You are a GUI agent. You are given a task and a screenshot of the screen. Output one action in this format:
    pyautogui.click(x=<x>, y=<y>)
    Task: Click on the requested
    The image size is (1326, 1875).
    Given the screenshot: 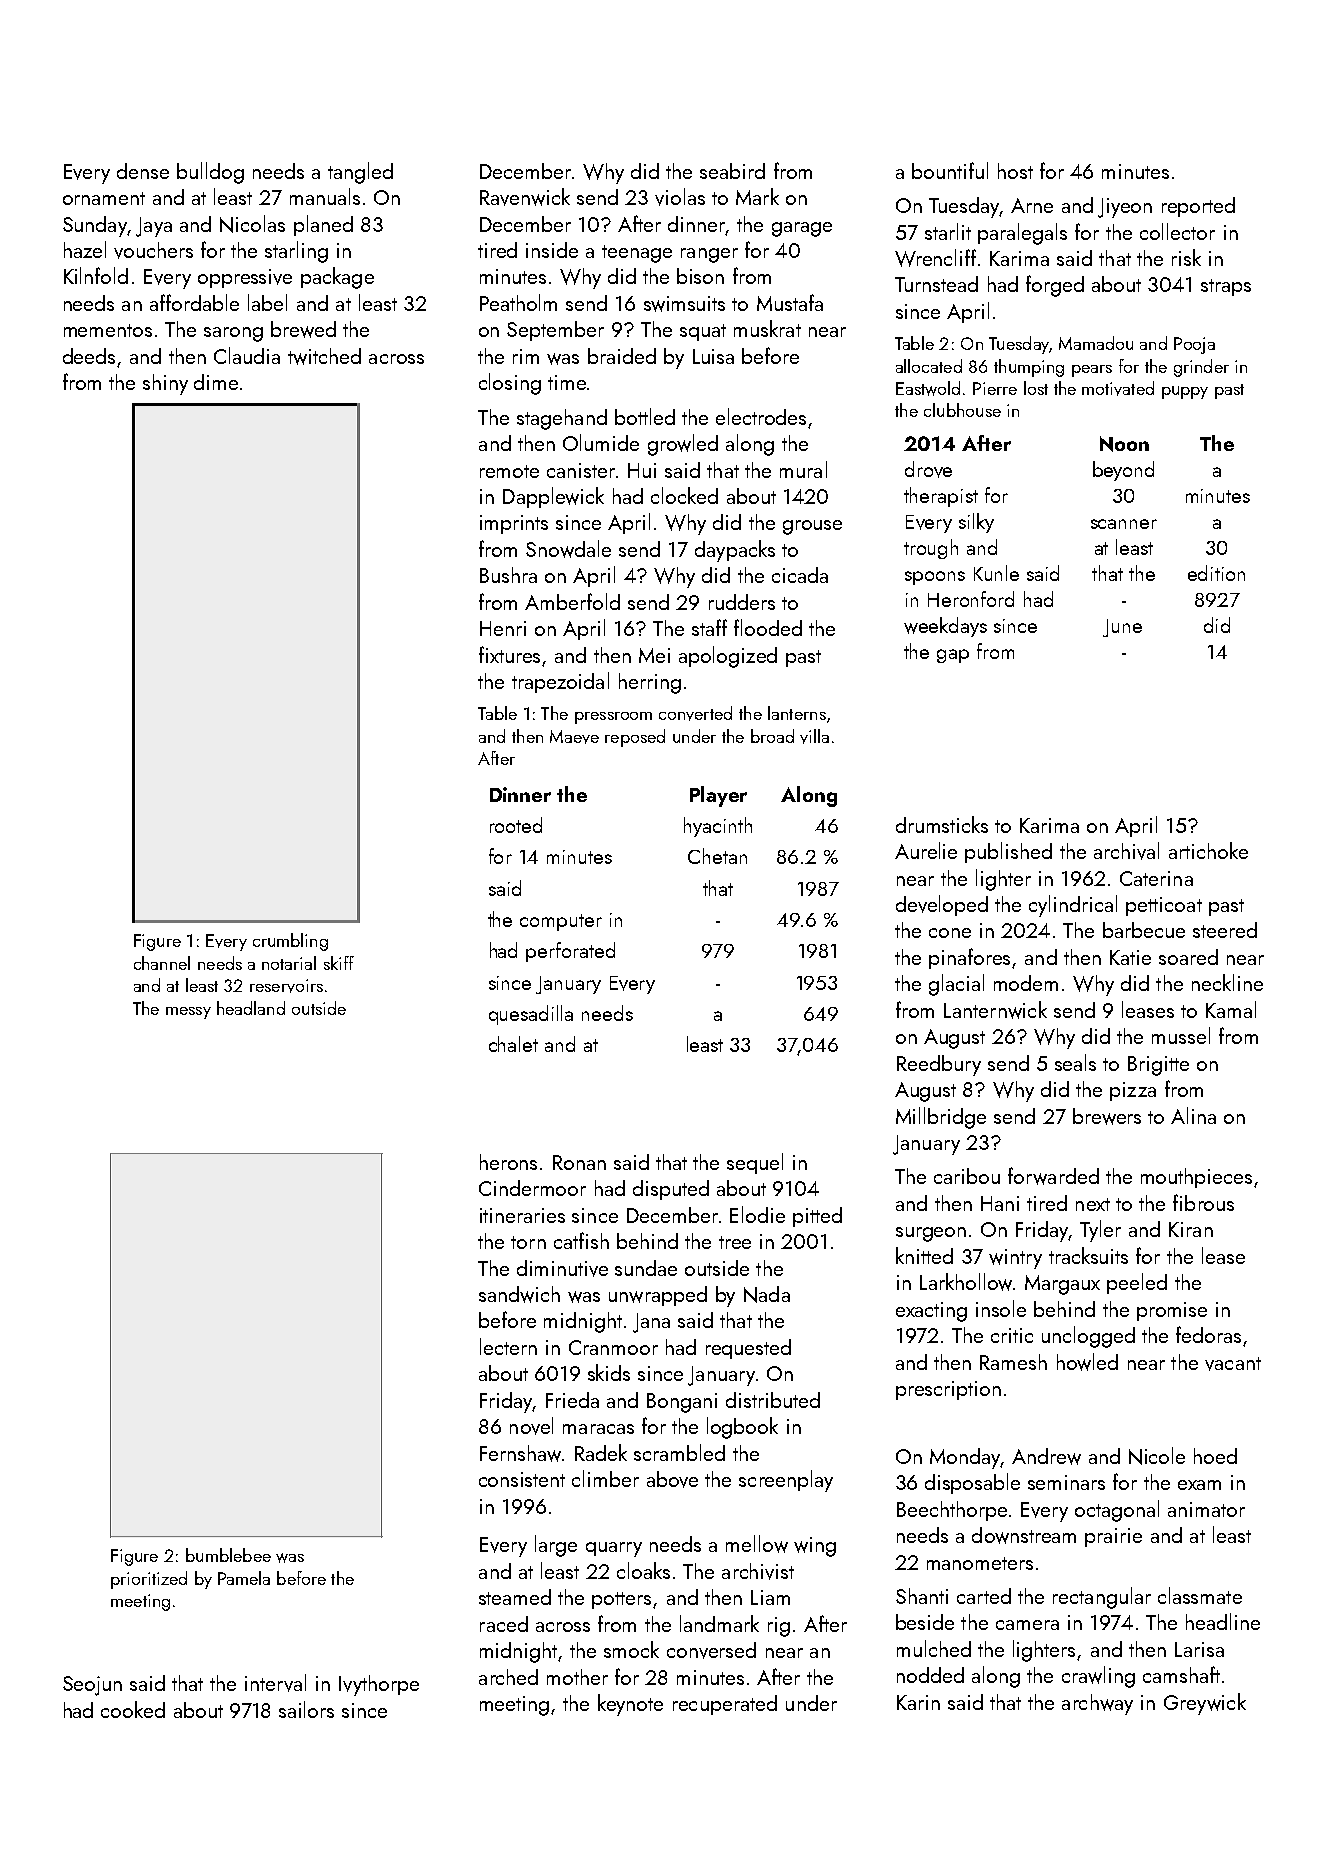 What is the action you would take?
    pyautogui.click(x=748, y=1349)
